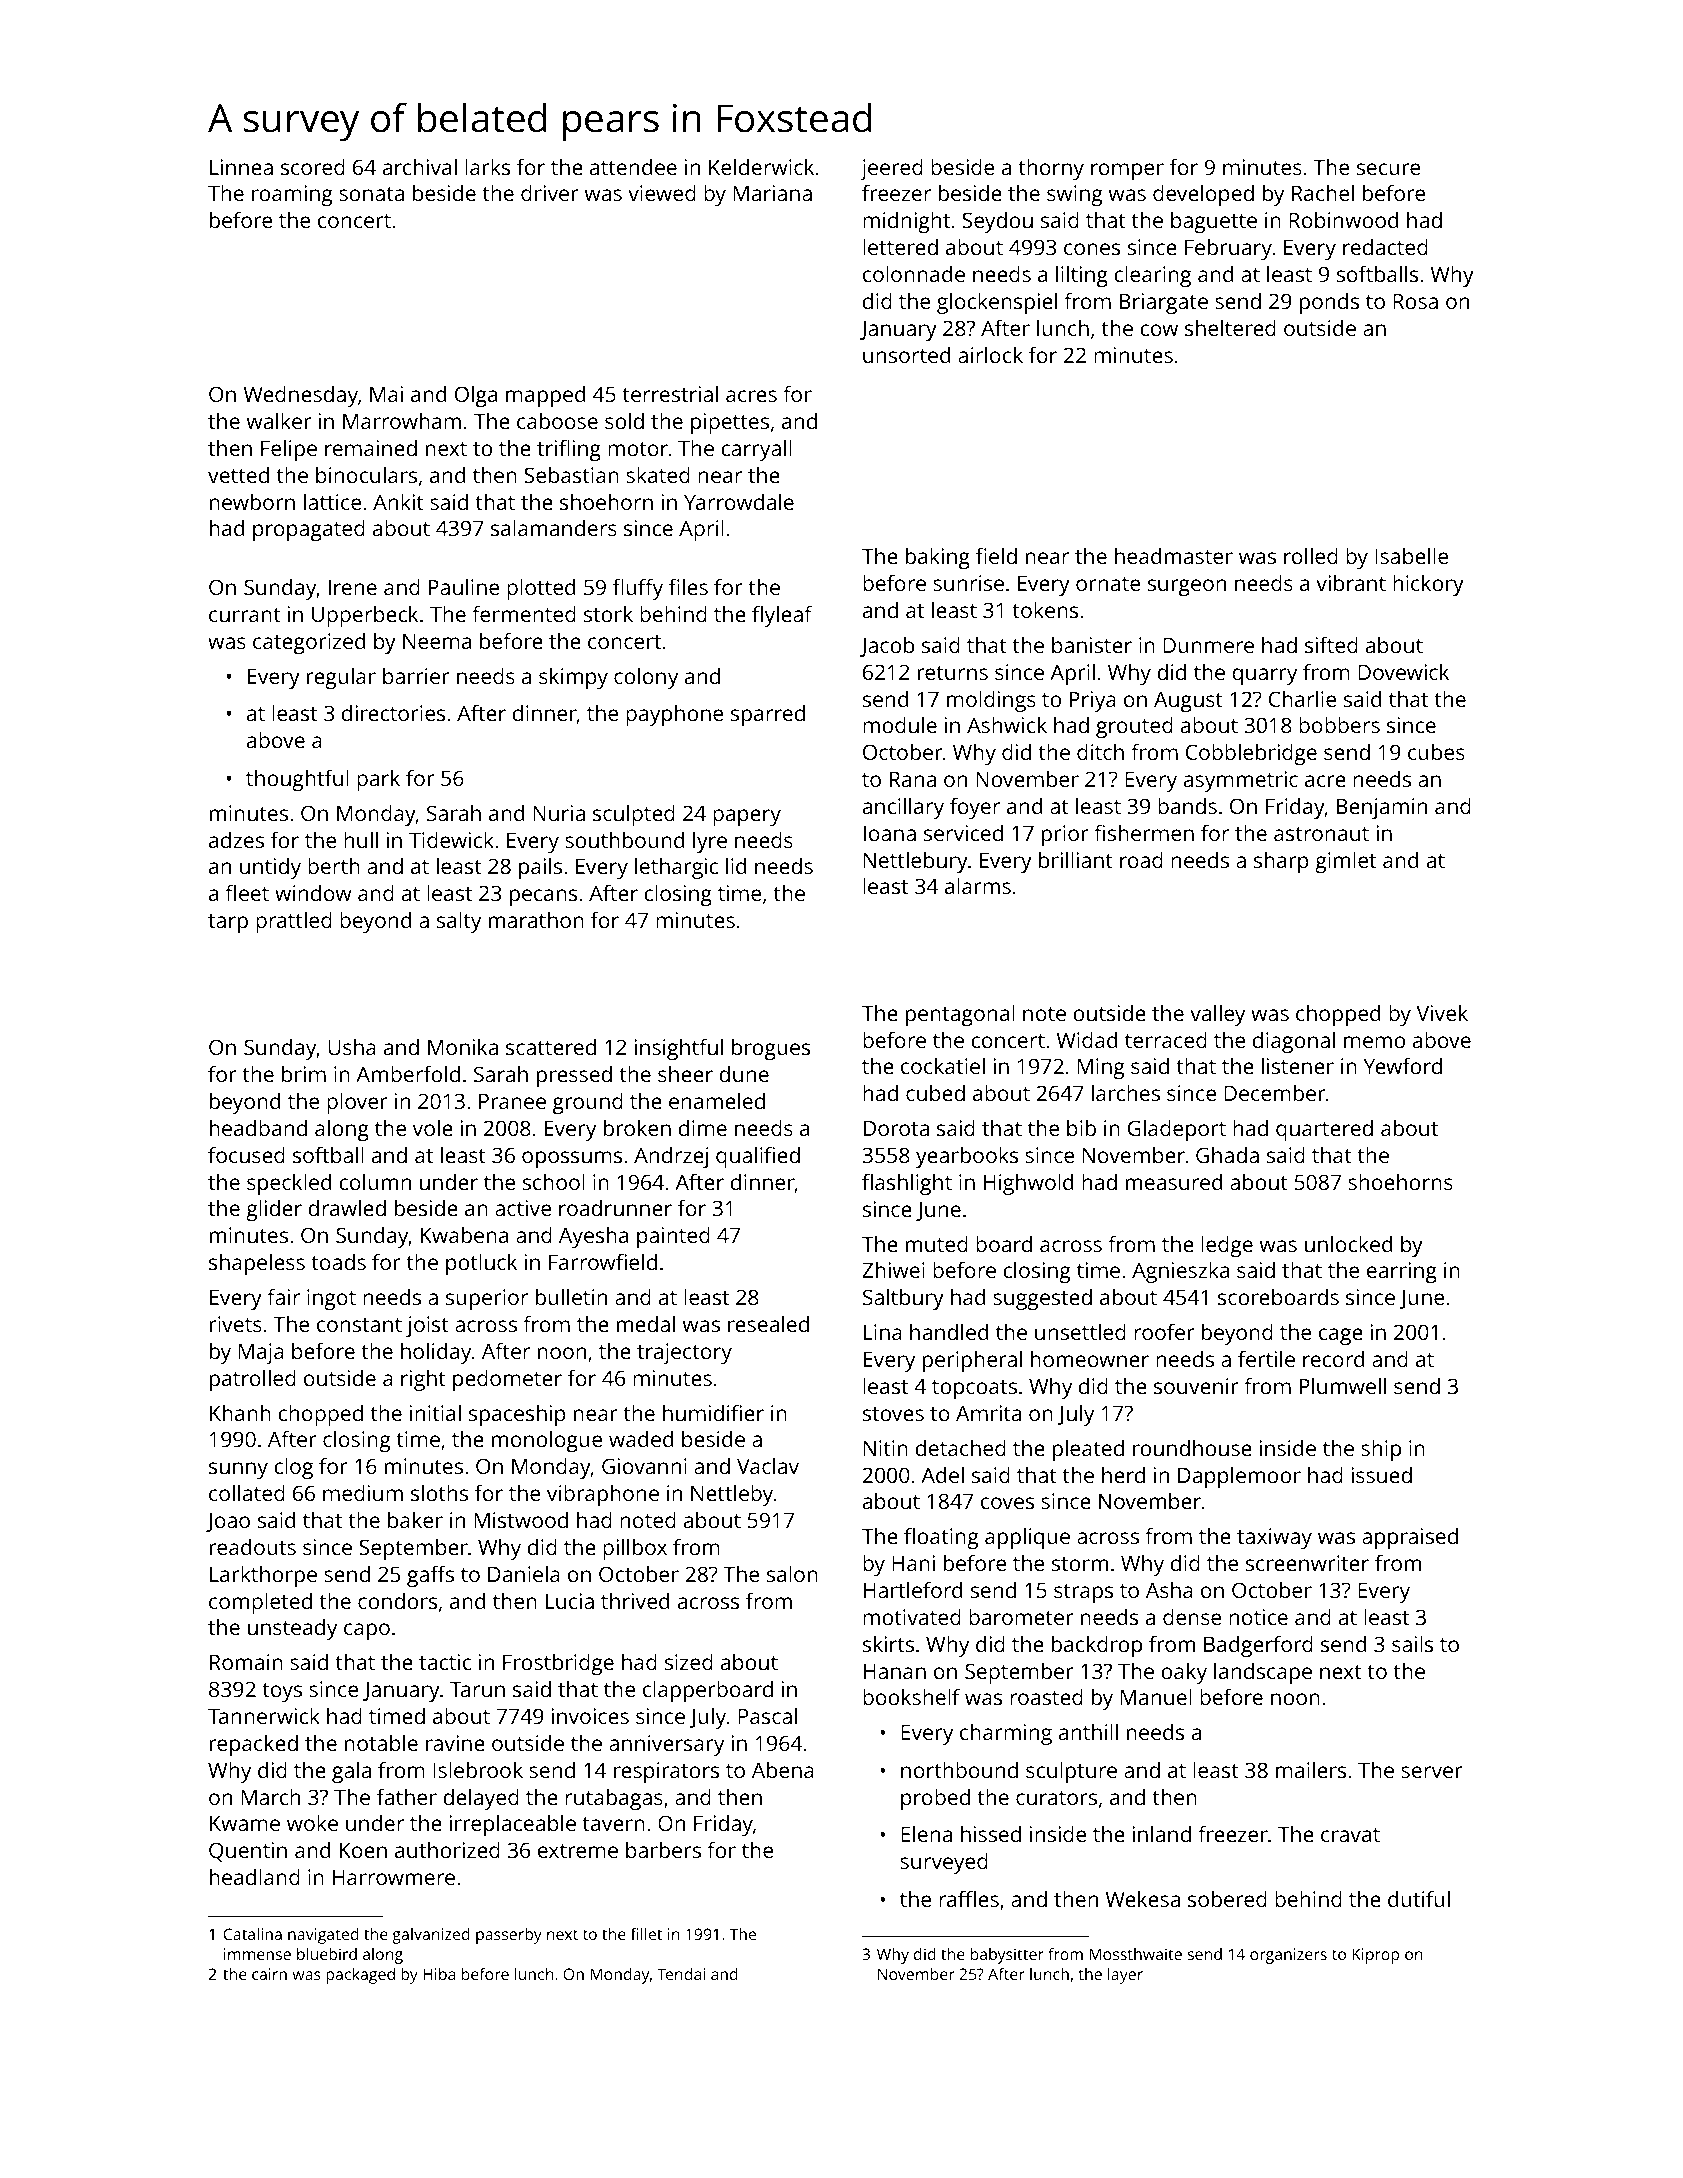 Image resolution: width=1683 pixels, height=2178 pixels. Describe the element at coordinates (1203, 195) in the page. I see `developed` at that location.
